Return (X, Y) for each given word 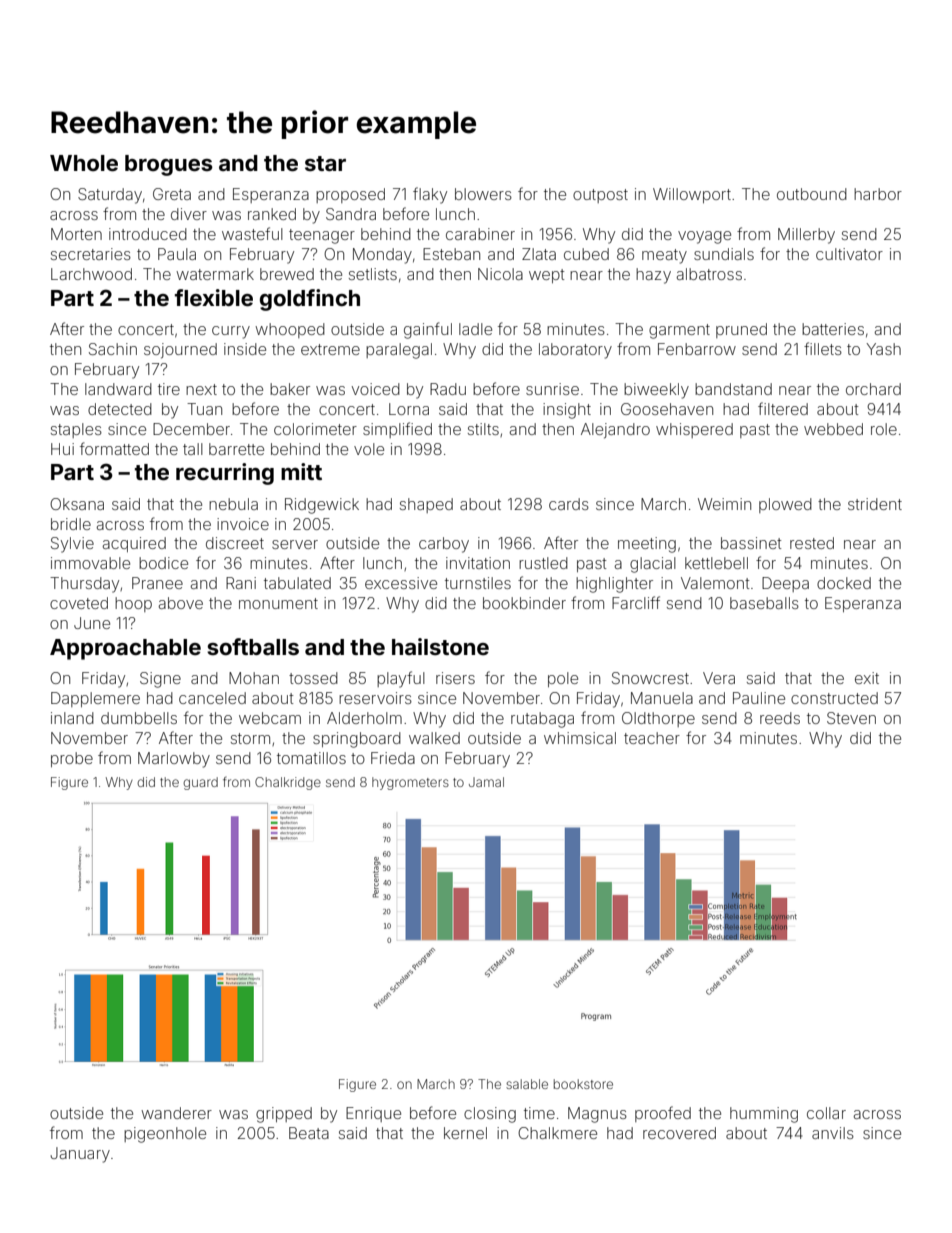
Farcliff (636, 602)
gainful (428, 330)
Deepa (785, 584)
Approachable (125, 649)
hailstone (440, 646)
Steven (851, 718)
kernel (465, 1133)
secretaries (91, 254)
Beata (309, 1133)
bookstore (583, 1084)
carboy (444, 545)
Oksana (77, 504)
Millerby (806, 236)
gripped (284, 1115)
